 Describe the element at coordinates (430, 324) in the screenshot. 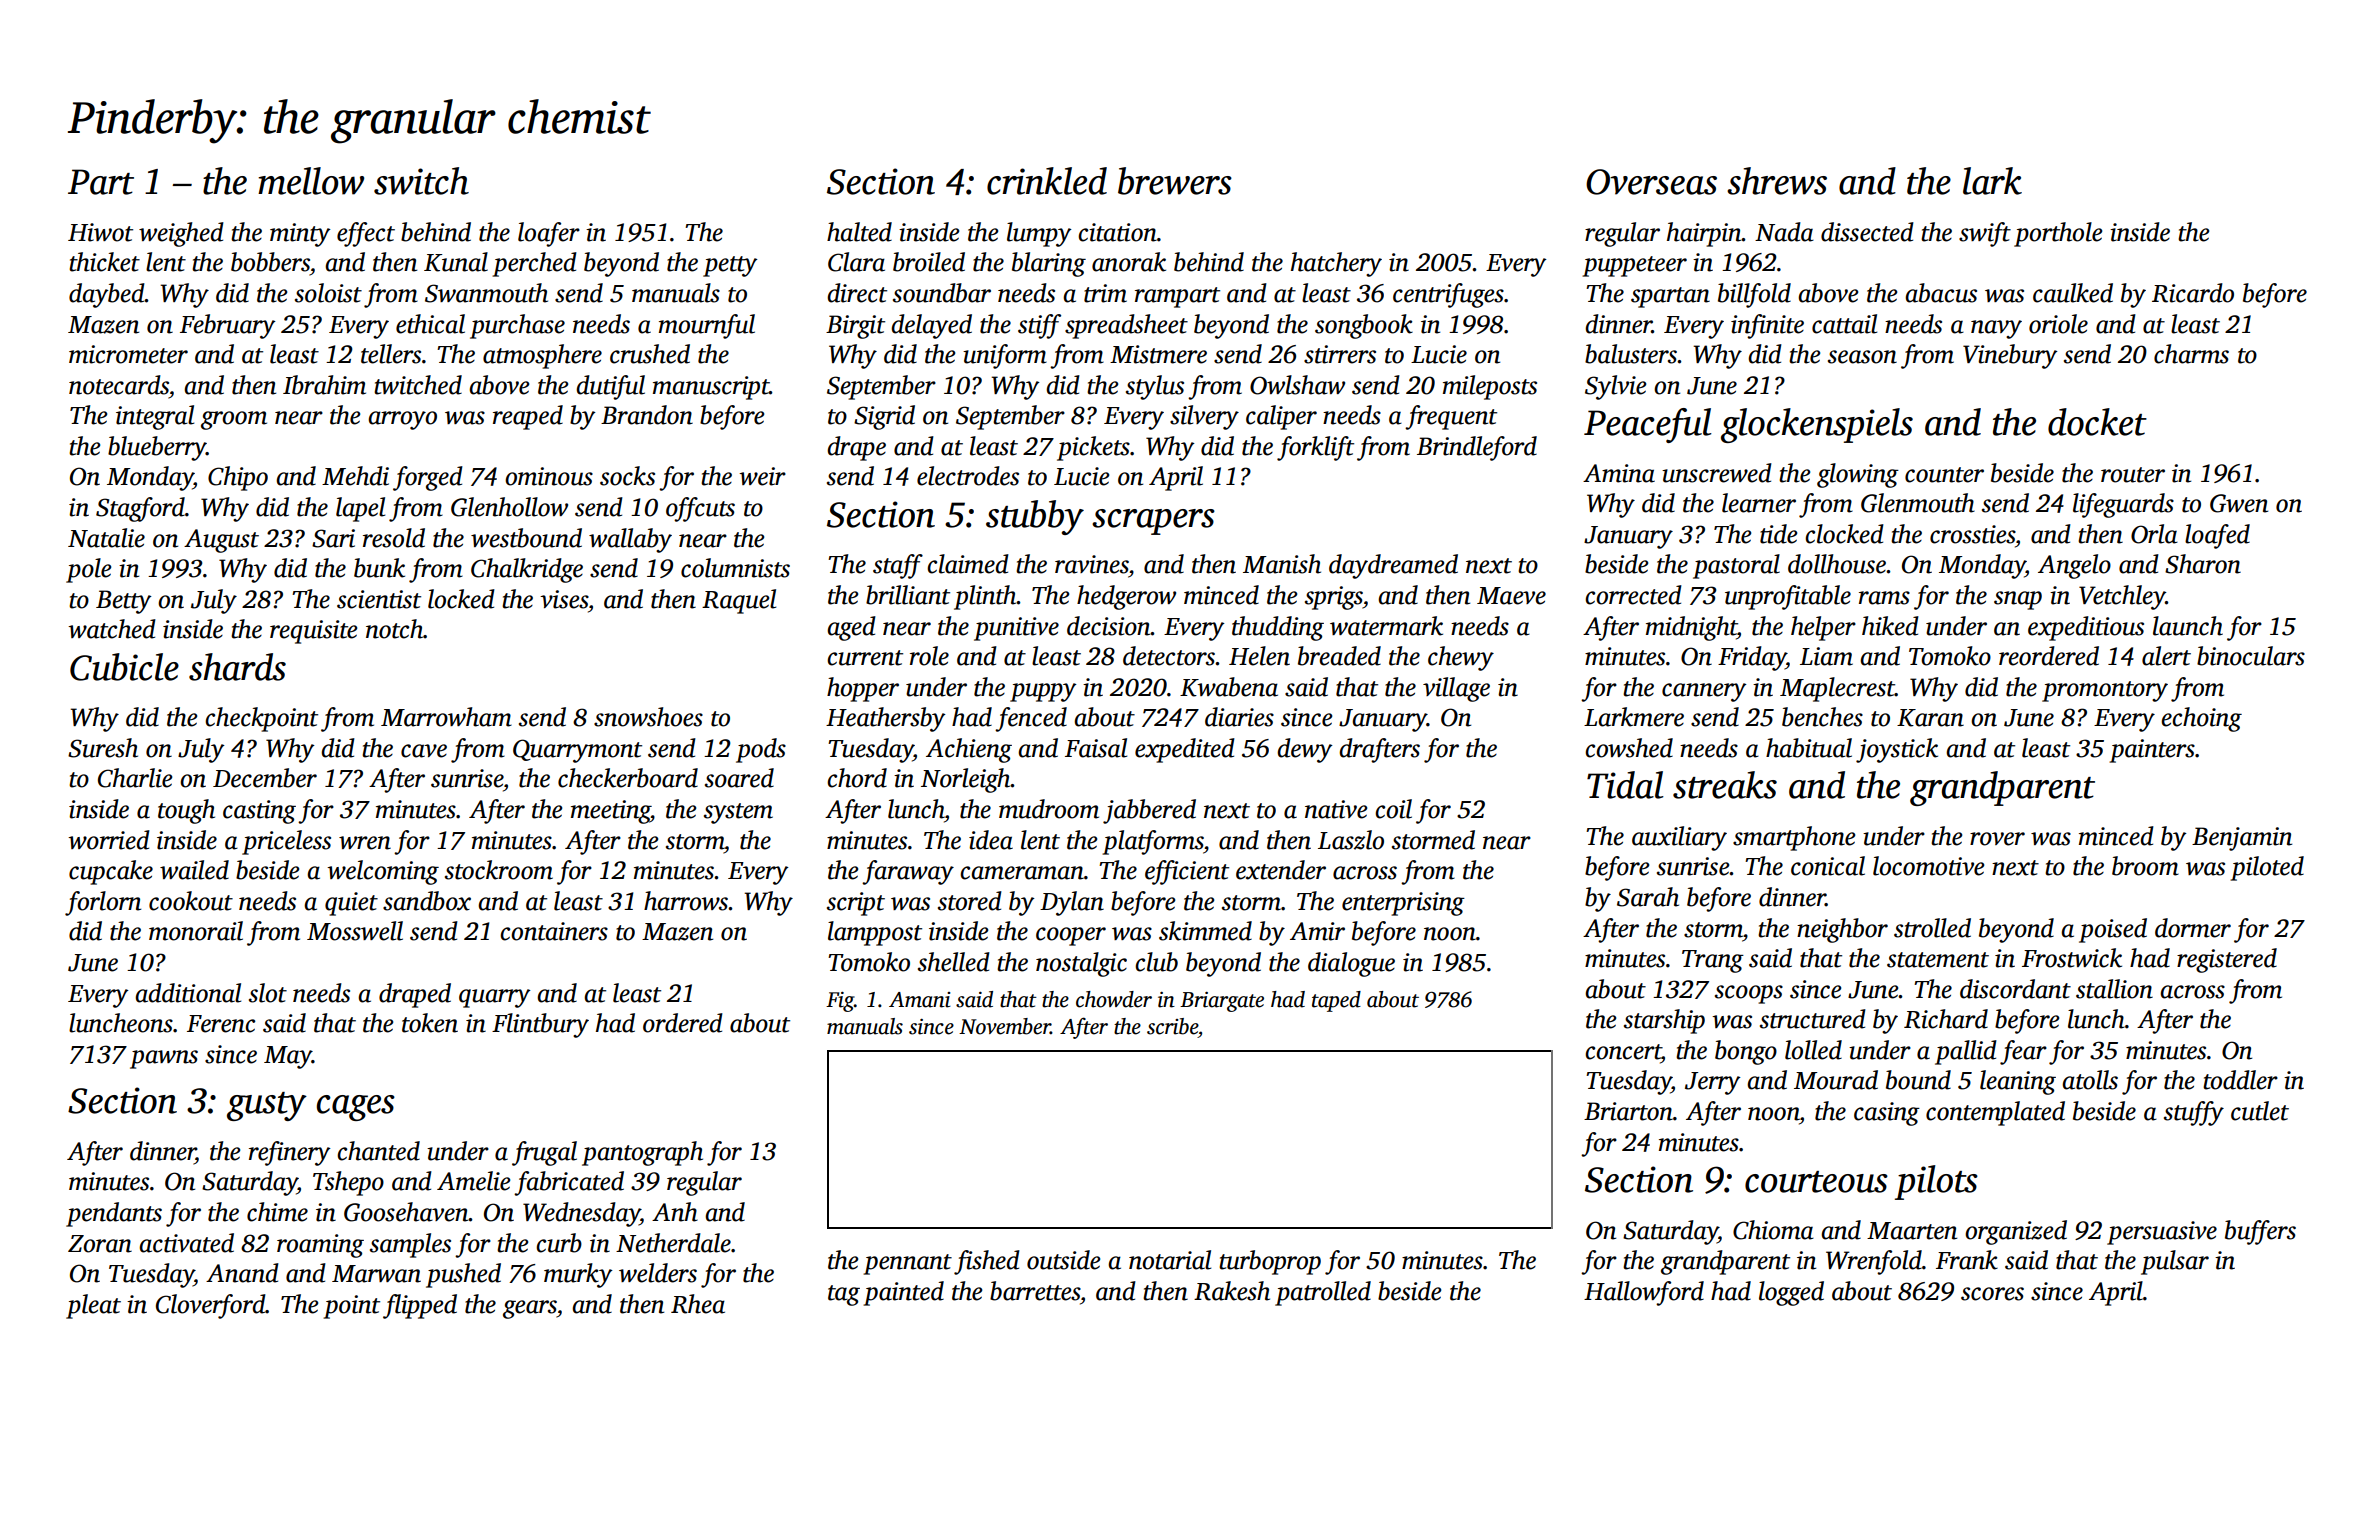

I see `ethical` at that location.
